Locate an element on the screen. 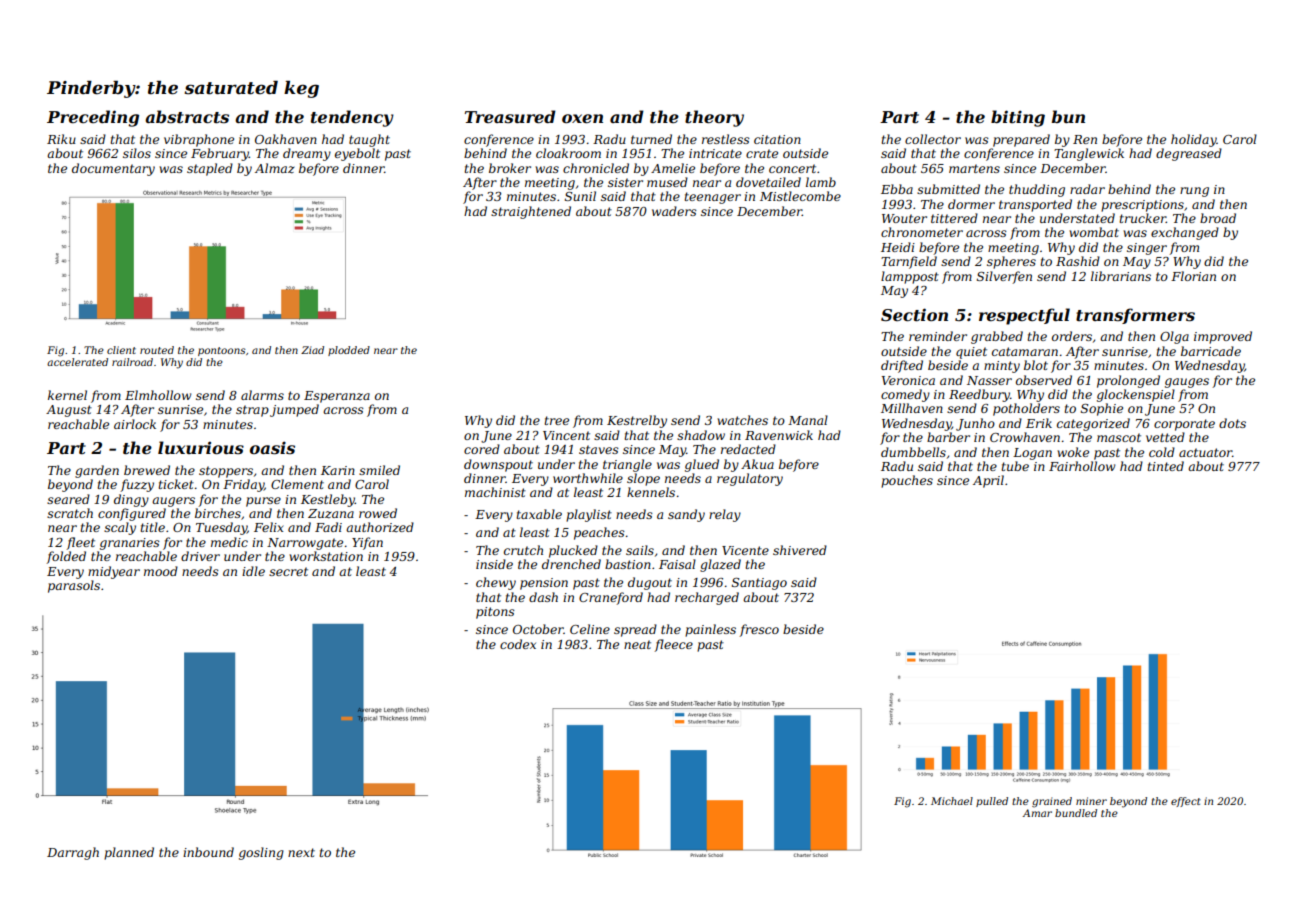 This screenshot has width=1308, height=924. Darragh is located at coordinates (73, 853).
